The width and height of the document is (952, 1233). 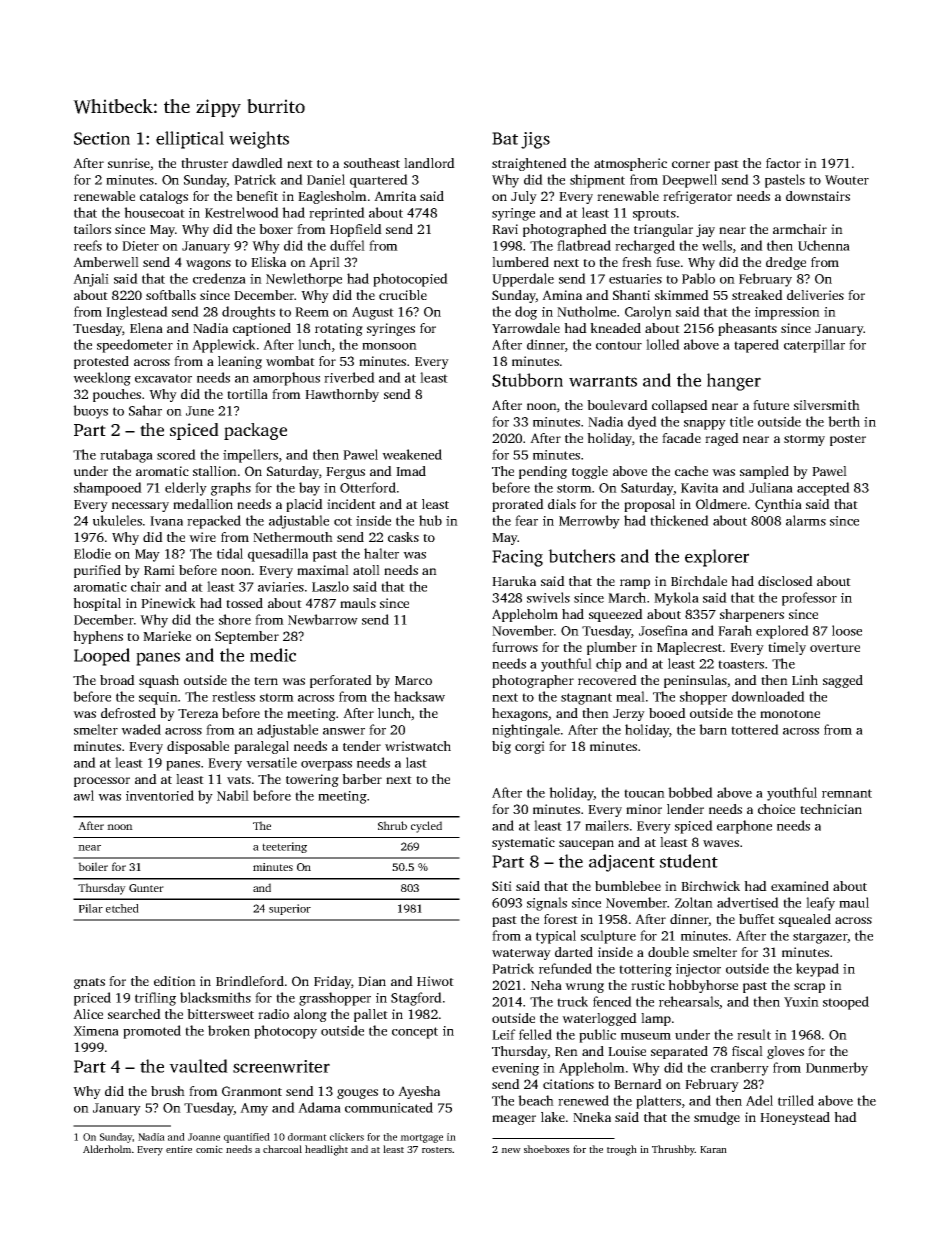 What do you see at coordinates (351, 504) in the document?
I see `incident` at bounding box center [351, 504].
